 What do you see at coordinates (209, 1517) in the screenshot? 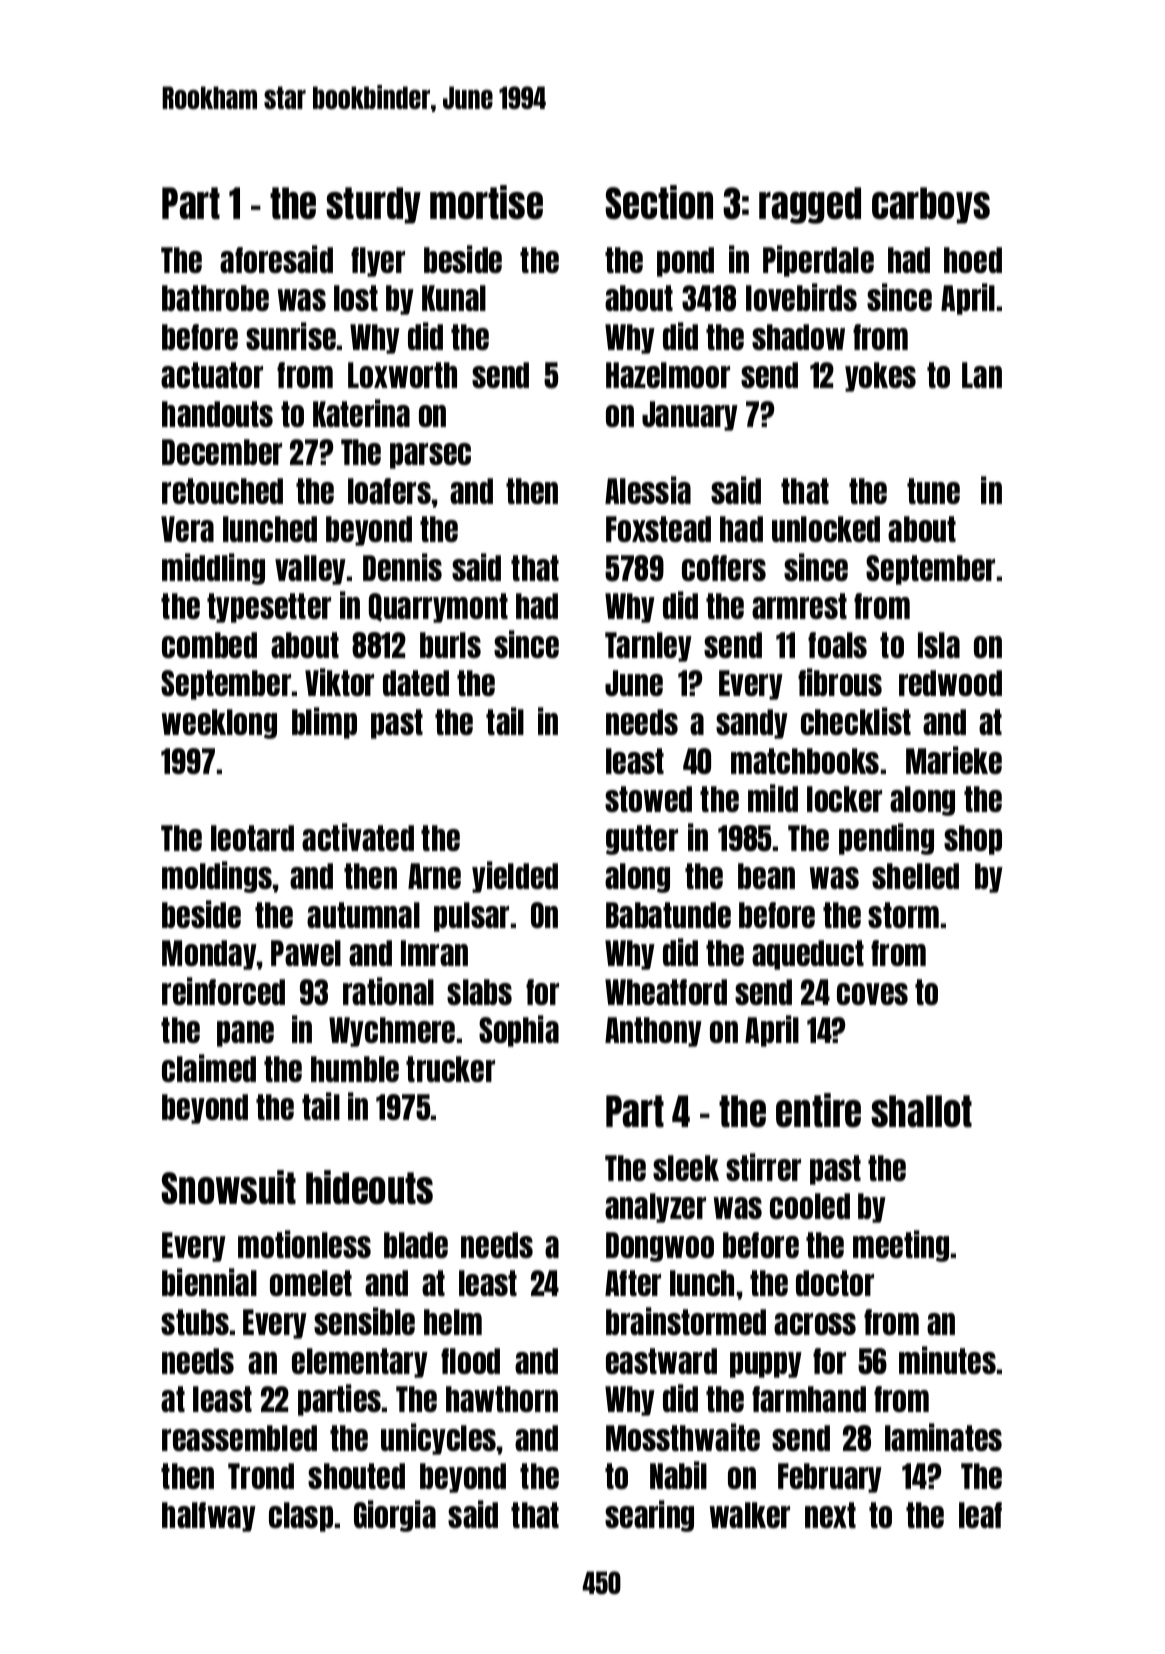
I see `halfway` at bounding box center [209, 1517].
